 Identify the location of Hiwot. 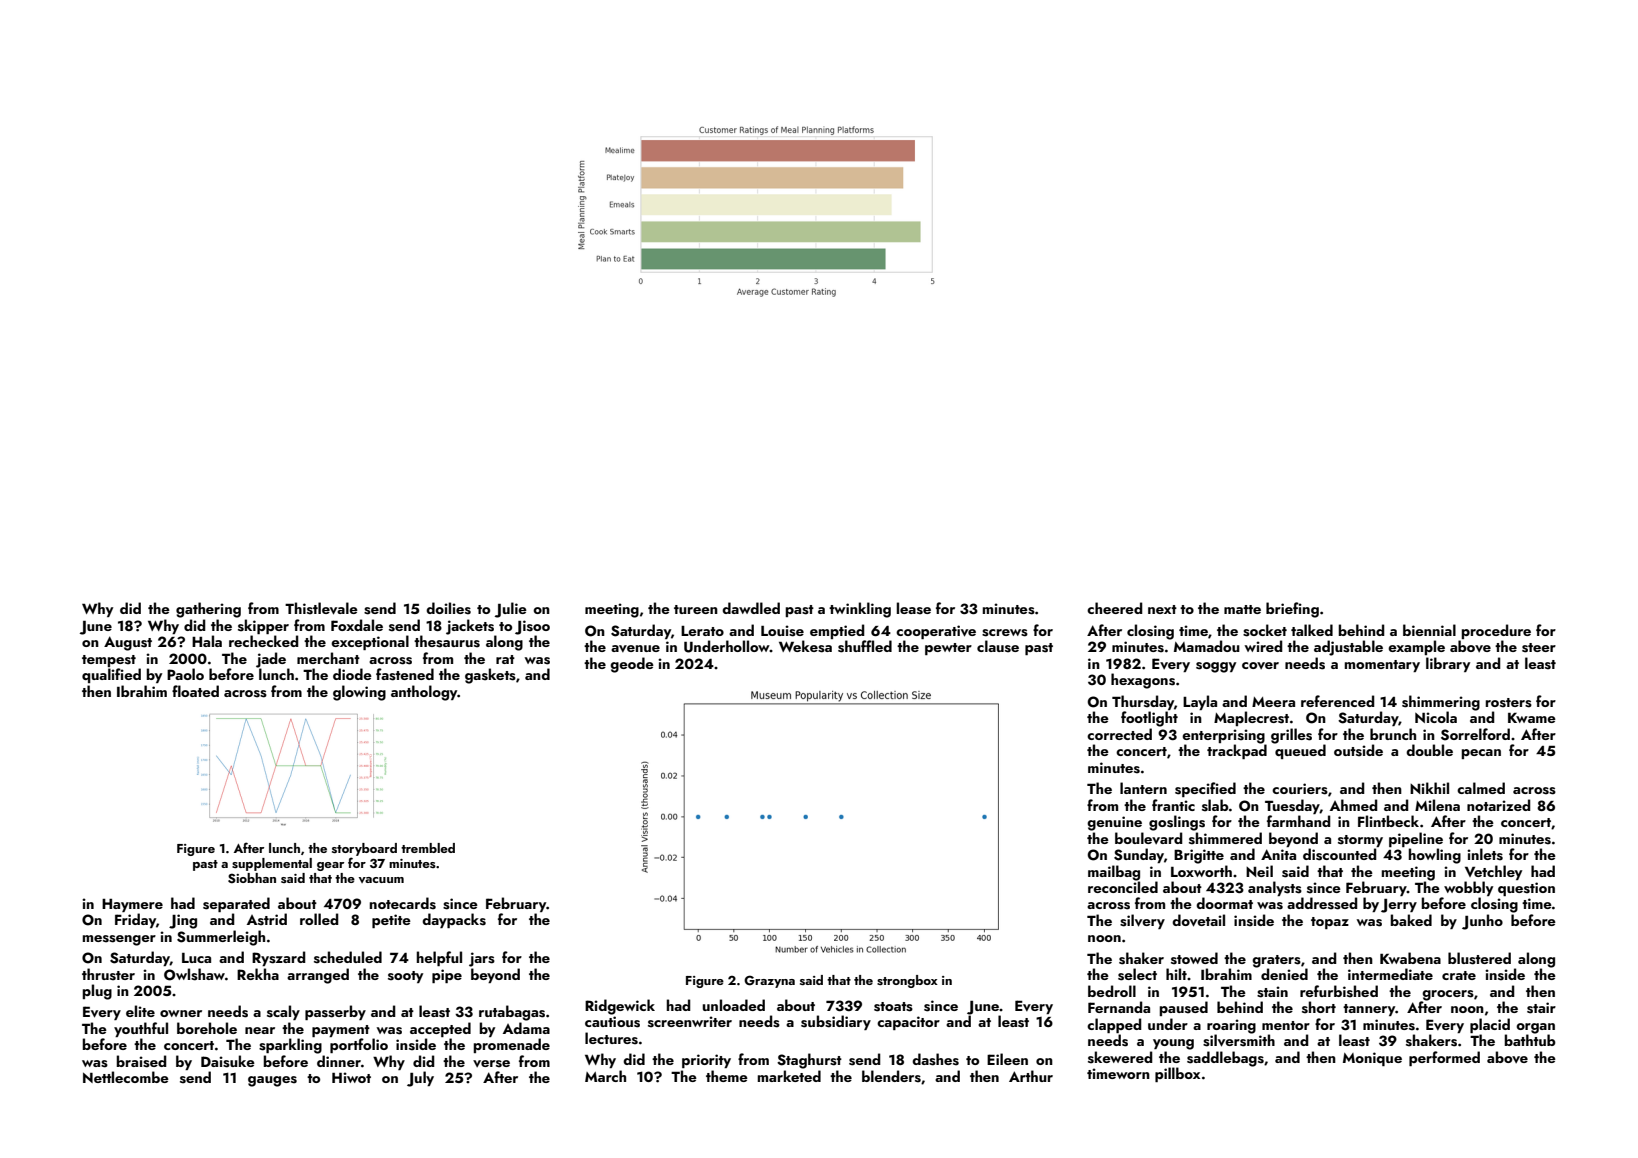
(351, 1077).
